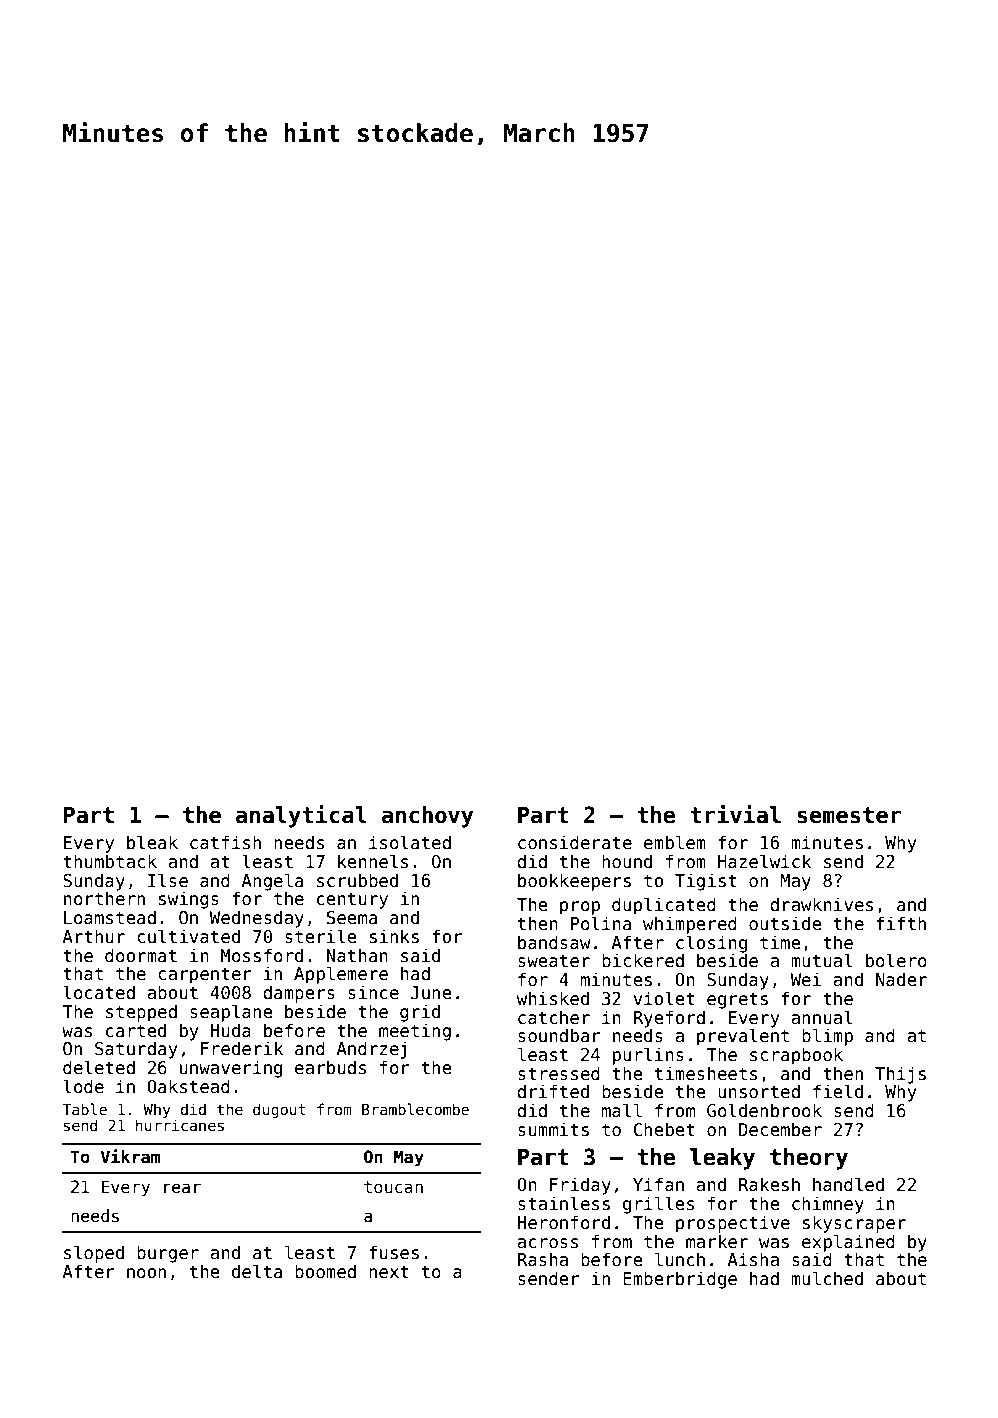 The image size is (998, 1418). Describe the element at coordinates (152, 842) in the image. I see `bleak` at that location.
